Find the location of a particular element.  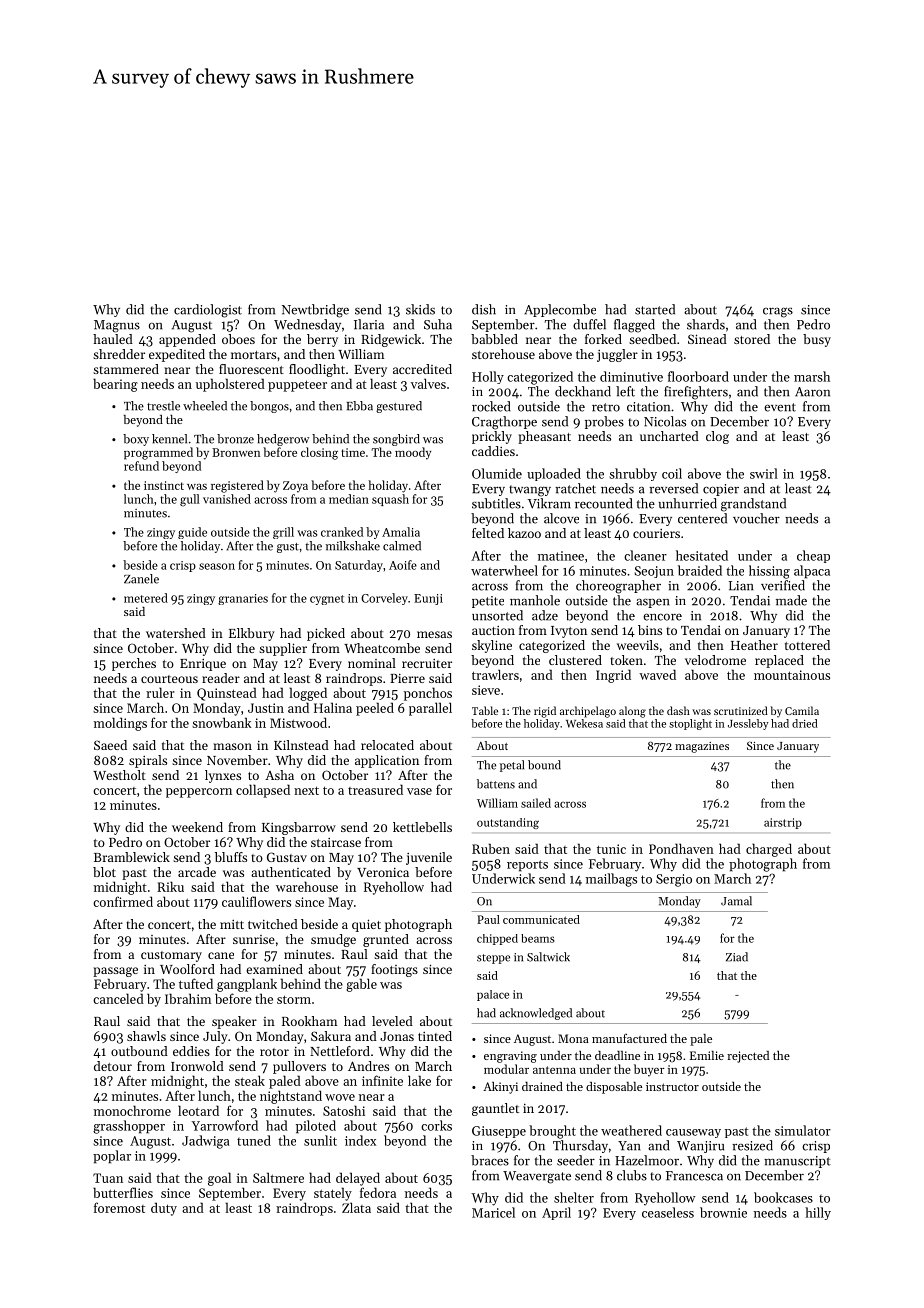

metered is located at coordinates (146, 598).
